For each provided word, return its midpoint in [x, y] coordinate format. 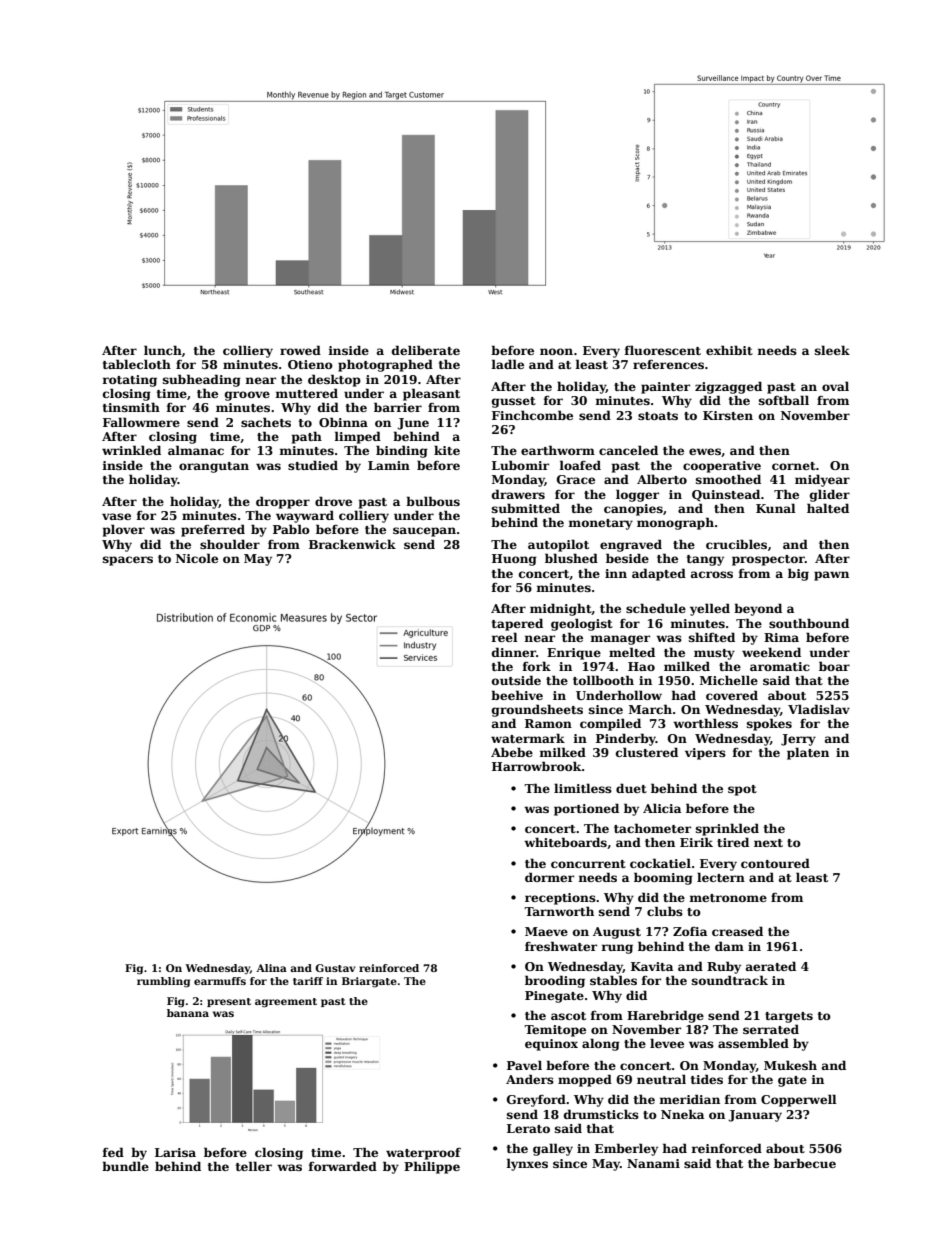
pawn [831, 576]
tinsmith [131, 407]
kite [447, 450]
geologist [582, 624]
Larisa [175, 1152]
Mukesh [790, 1065]
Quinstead [726, 495]
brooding [555, 981]
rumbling [163, 982]
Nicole [197, 558]
